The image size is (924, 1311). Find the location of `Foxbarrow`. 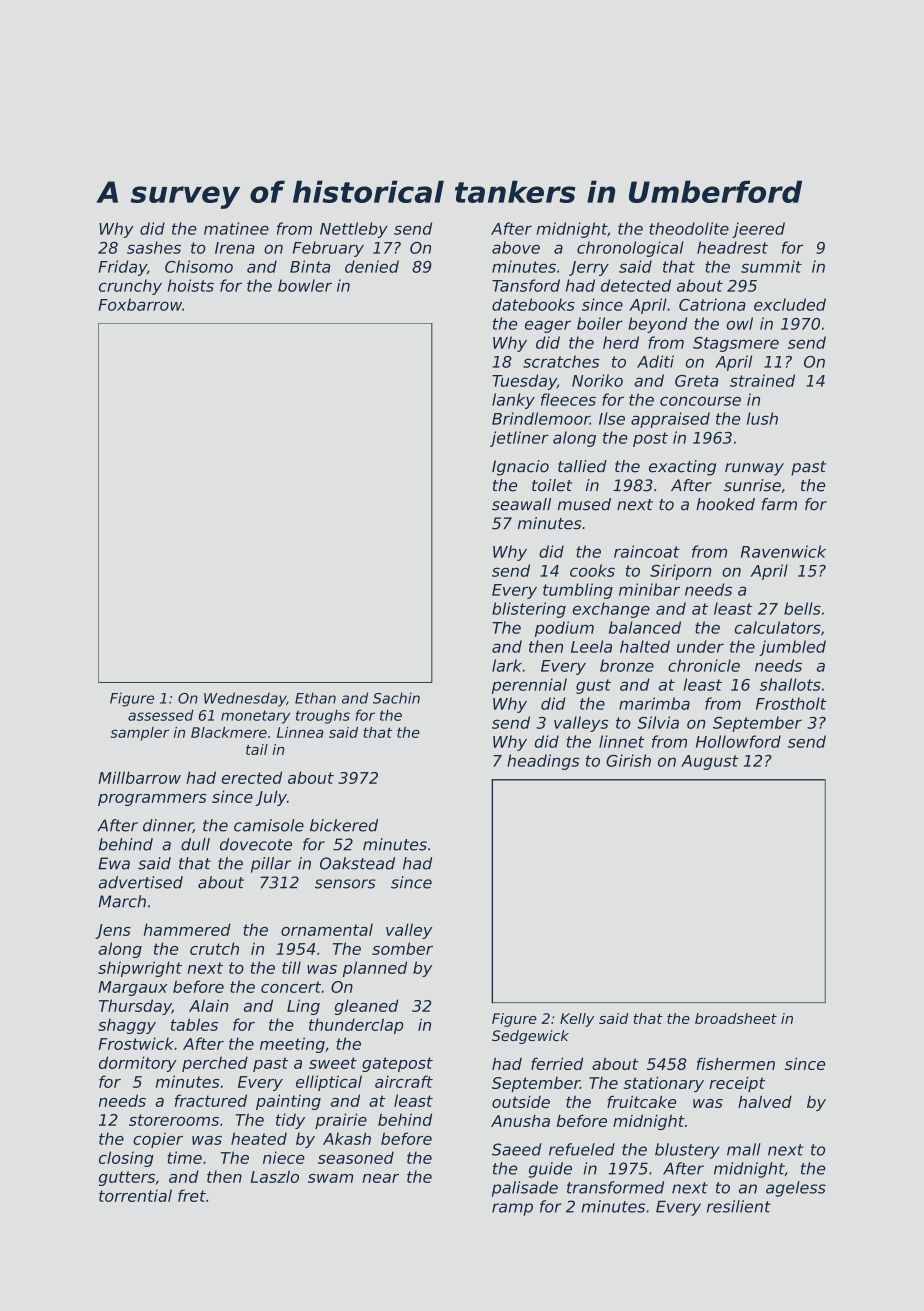

Foxbarrow is located at coordinates (140, 304).
